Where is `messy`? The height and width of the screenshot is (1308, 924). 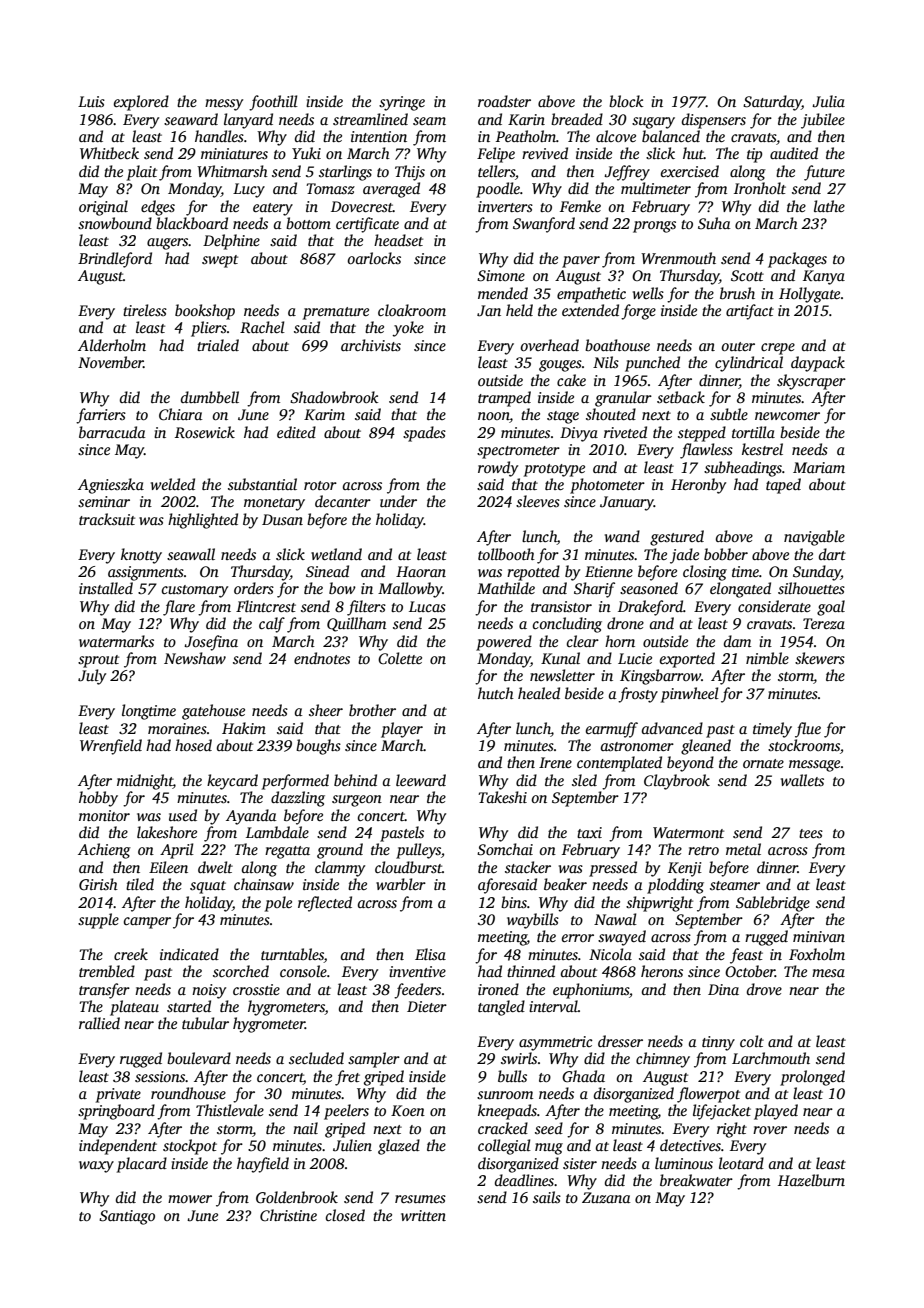
messy is located at coordinates (224, 105).
